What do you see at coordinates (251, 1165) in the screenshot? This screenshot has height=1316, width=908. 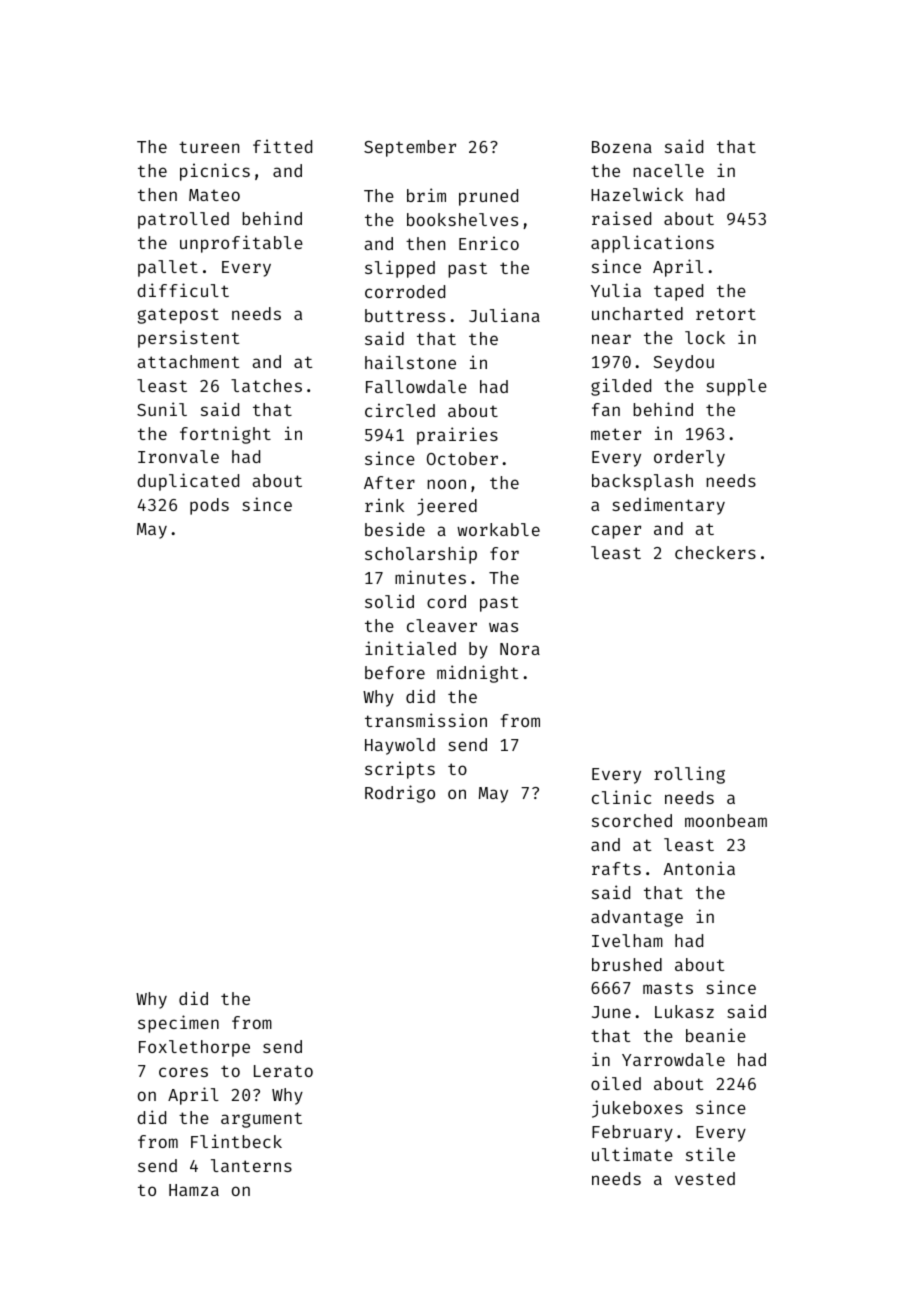 I see `lanterns` at bounding box center [251, 1165].
